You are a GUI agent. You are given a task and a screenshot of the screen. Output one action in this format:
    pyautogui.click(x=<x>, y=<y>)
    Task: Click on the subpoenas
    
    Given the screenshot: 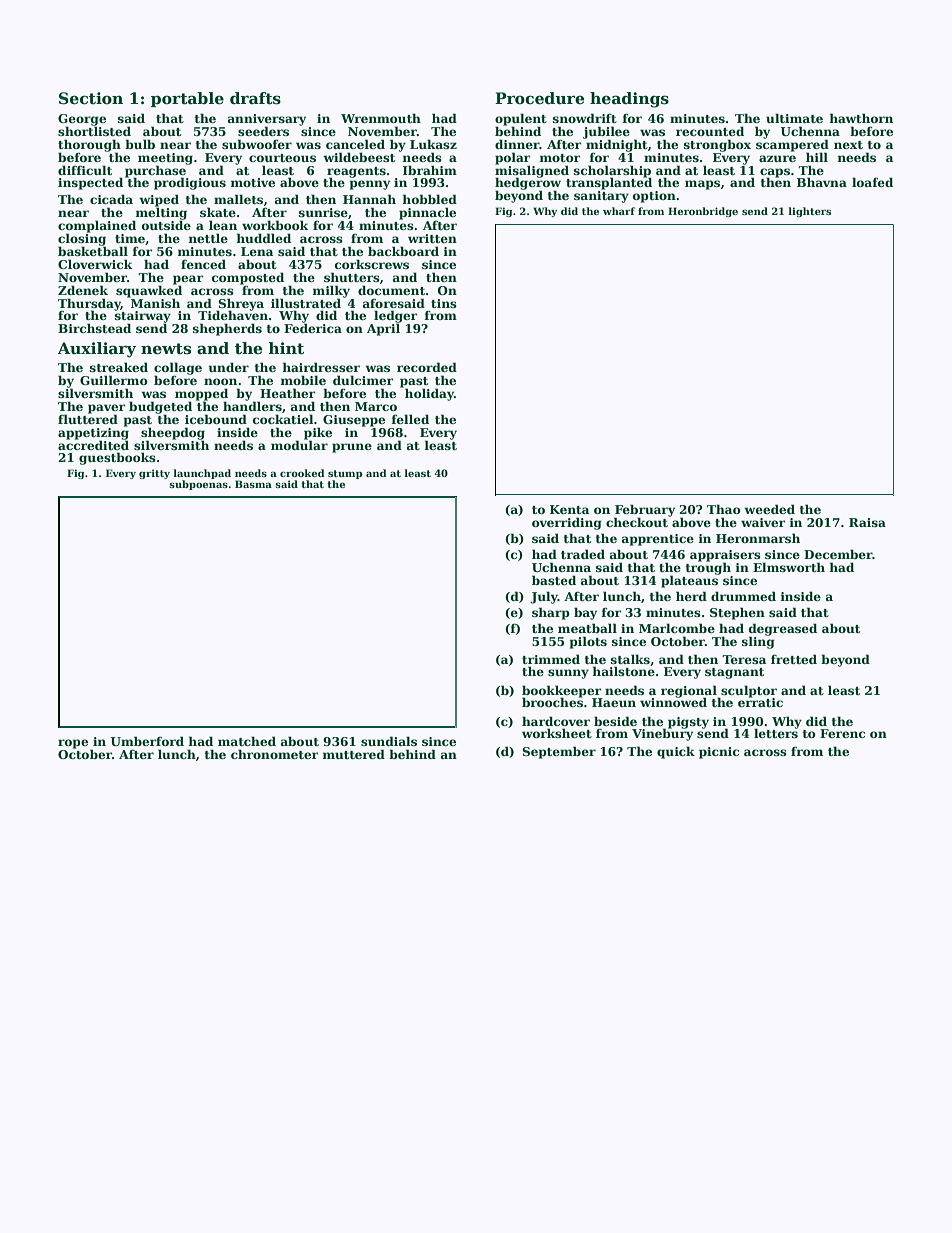 What is the action you would take?
    pyautogui.click(x=198, y=485)
